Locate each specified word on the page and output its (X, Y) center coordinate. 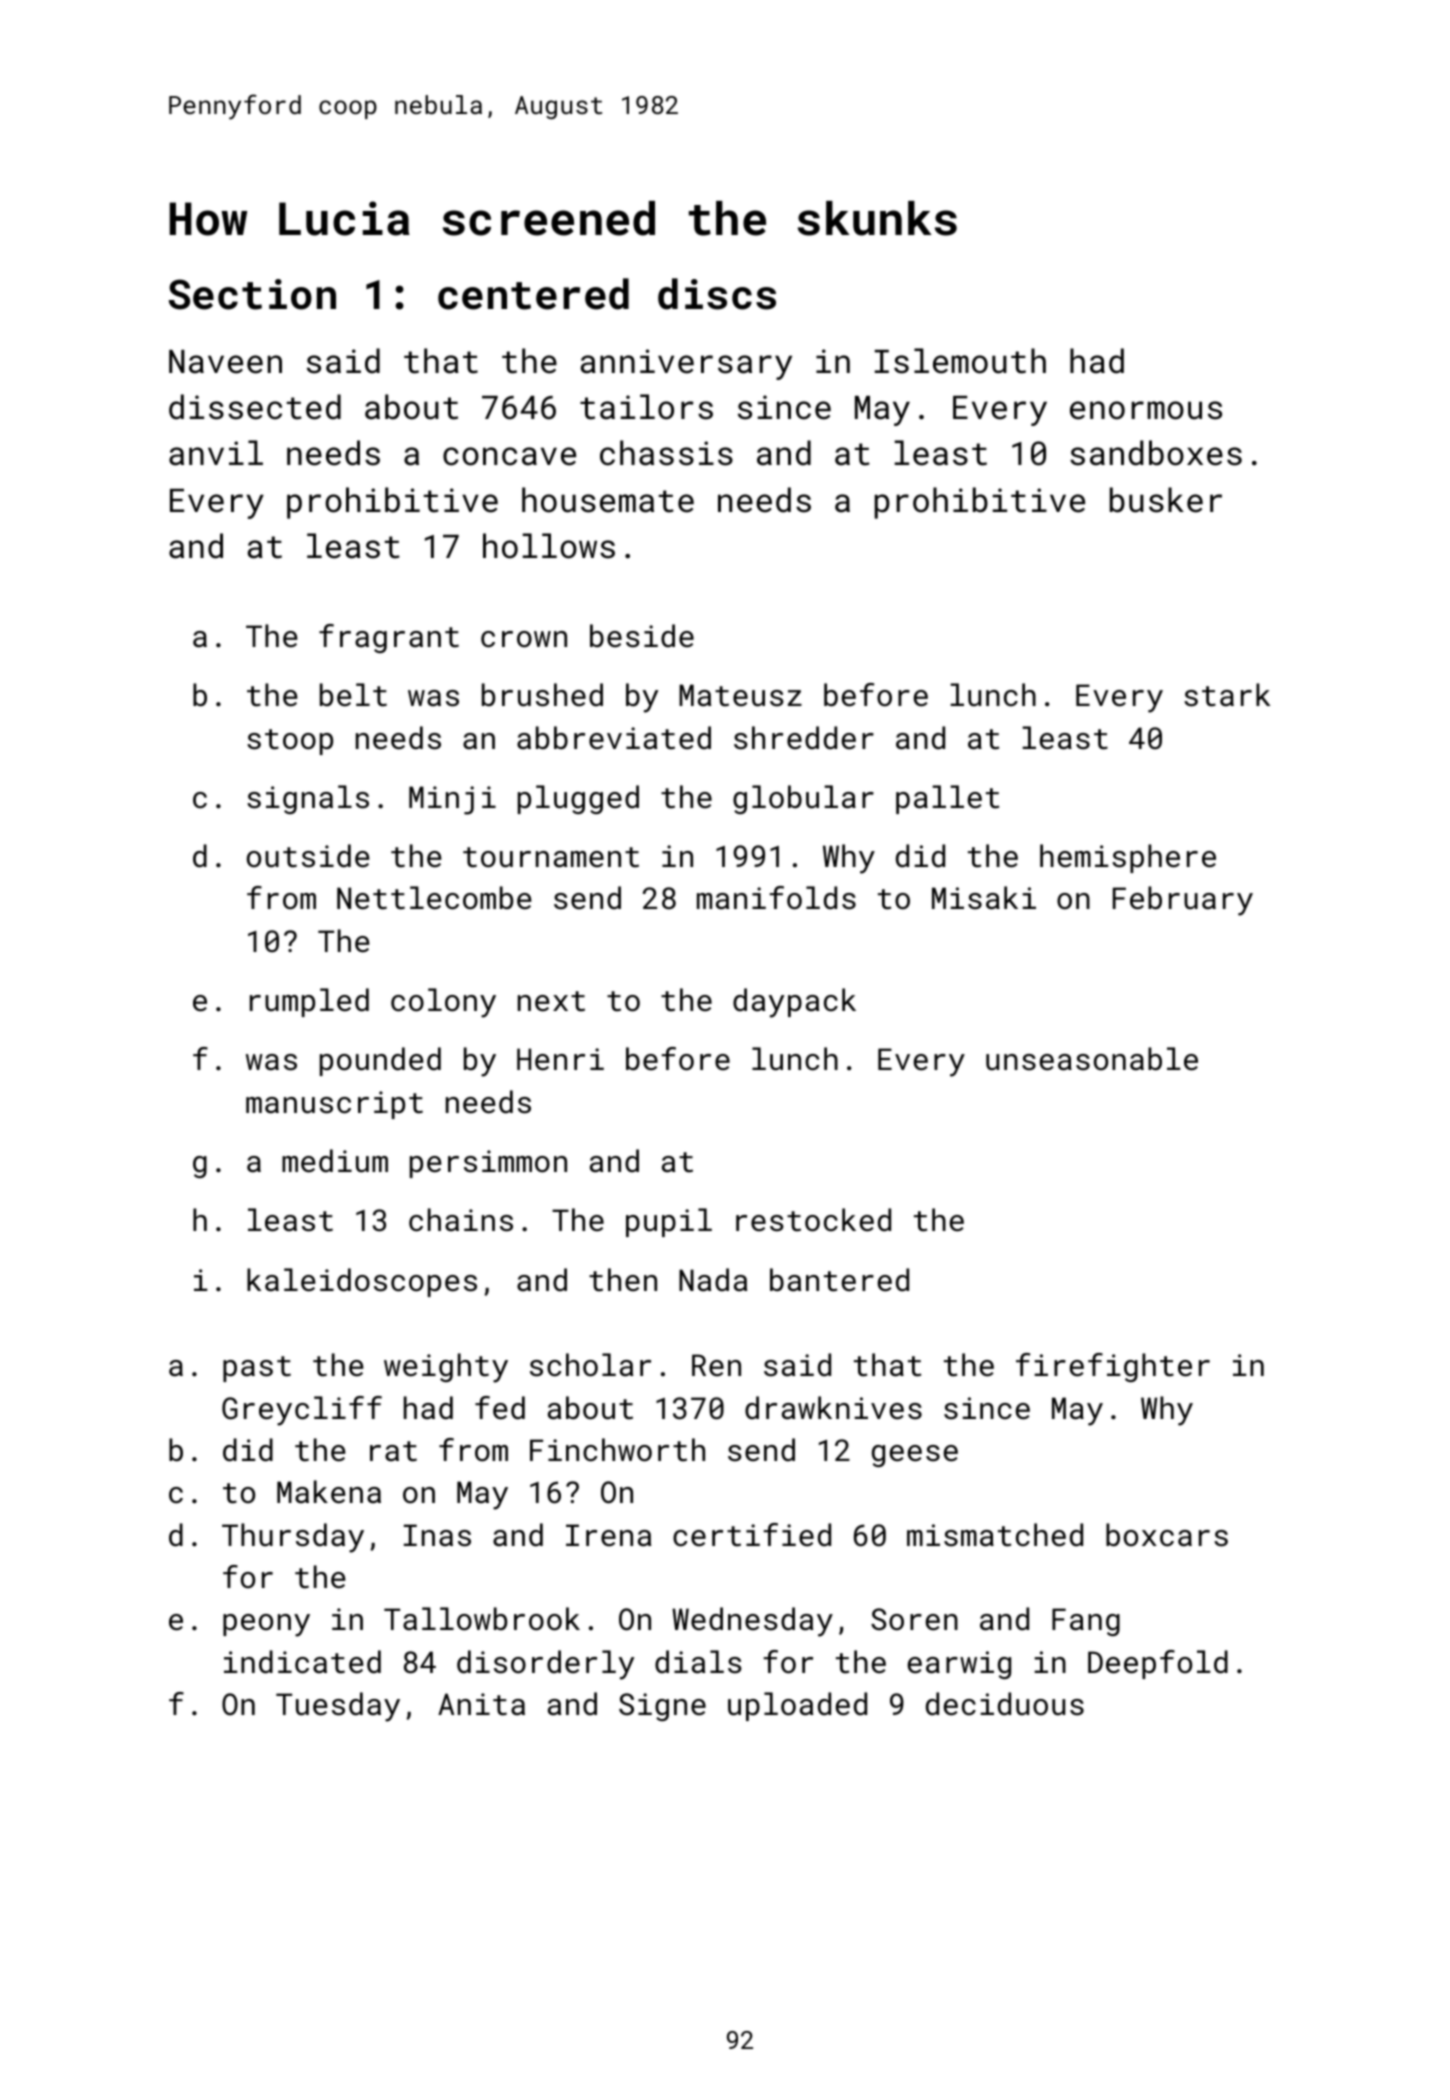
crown (524, 639)
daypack (794, 1003)
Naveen (225, 362)
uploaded (797, 1706)
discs (717, 294)
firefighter (1113, 1367)
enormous (1146, 410)
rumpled (309, 1002)
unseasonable (1092, 1059)
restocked (813, 1220)
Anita (481, 1704)
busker (1166, 500)
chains (461, 1220)
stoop (290, 742)
